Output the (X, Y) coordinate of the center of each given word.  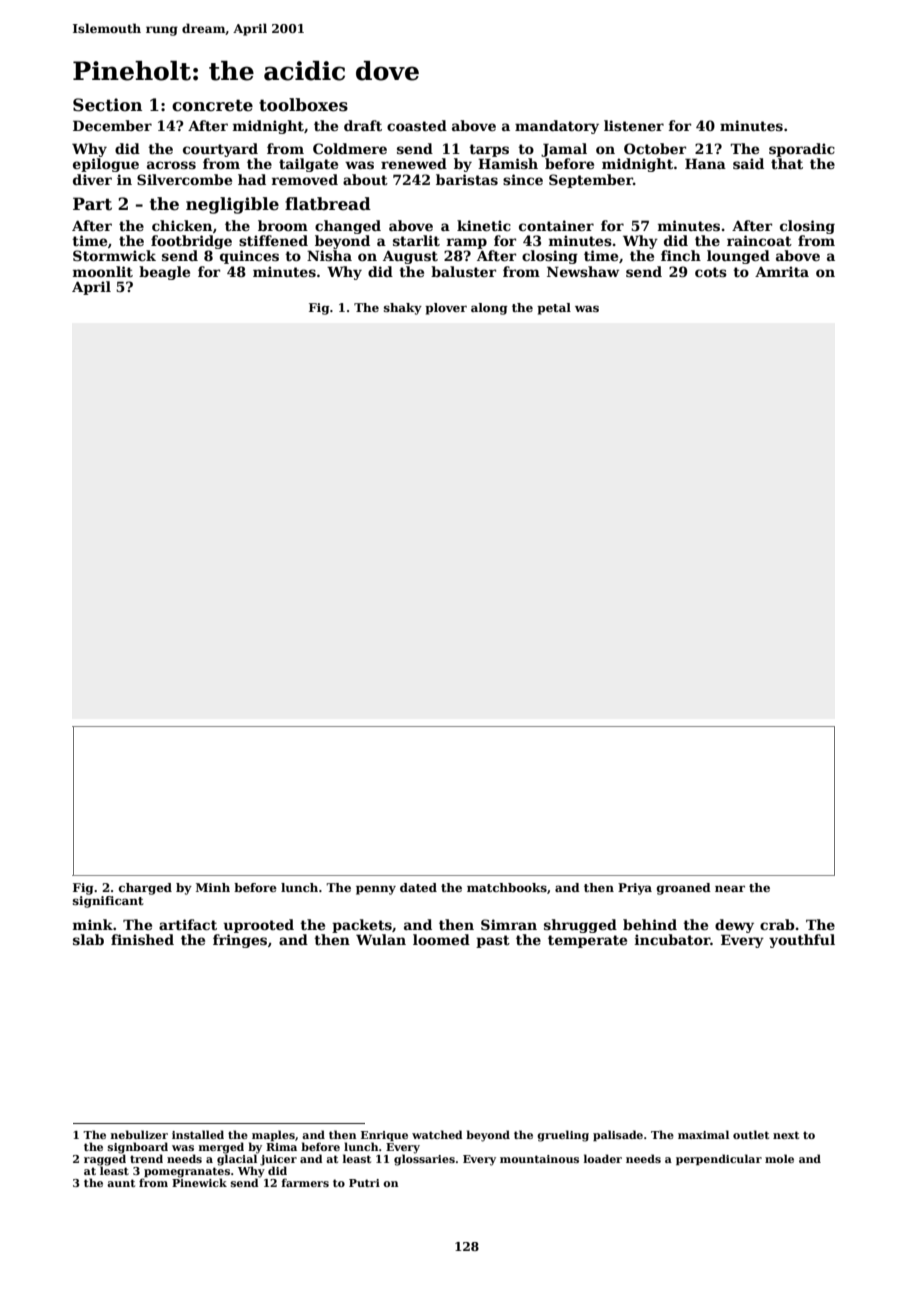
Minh (213, 887)
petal (554, 309)
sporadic (802, 150)
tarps (489, 150)
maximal (703, 1134)
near (730, 888)
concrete (212, 105)
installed (198, 1134)
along (489, 309)
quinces (249, 257)
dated (418, 887)
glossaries (424, 1160)
